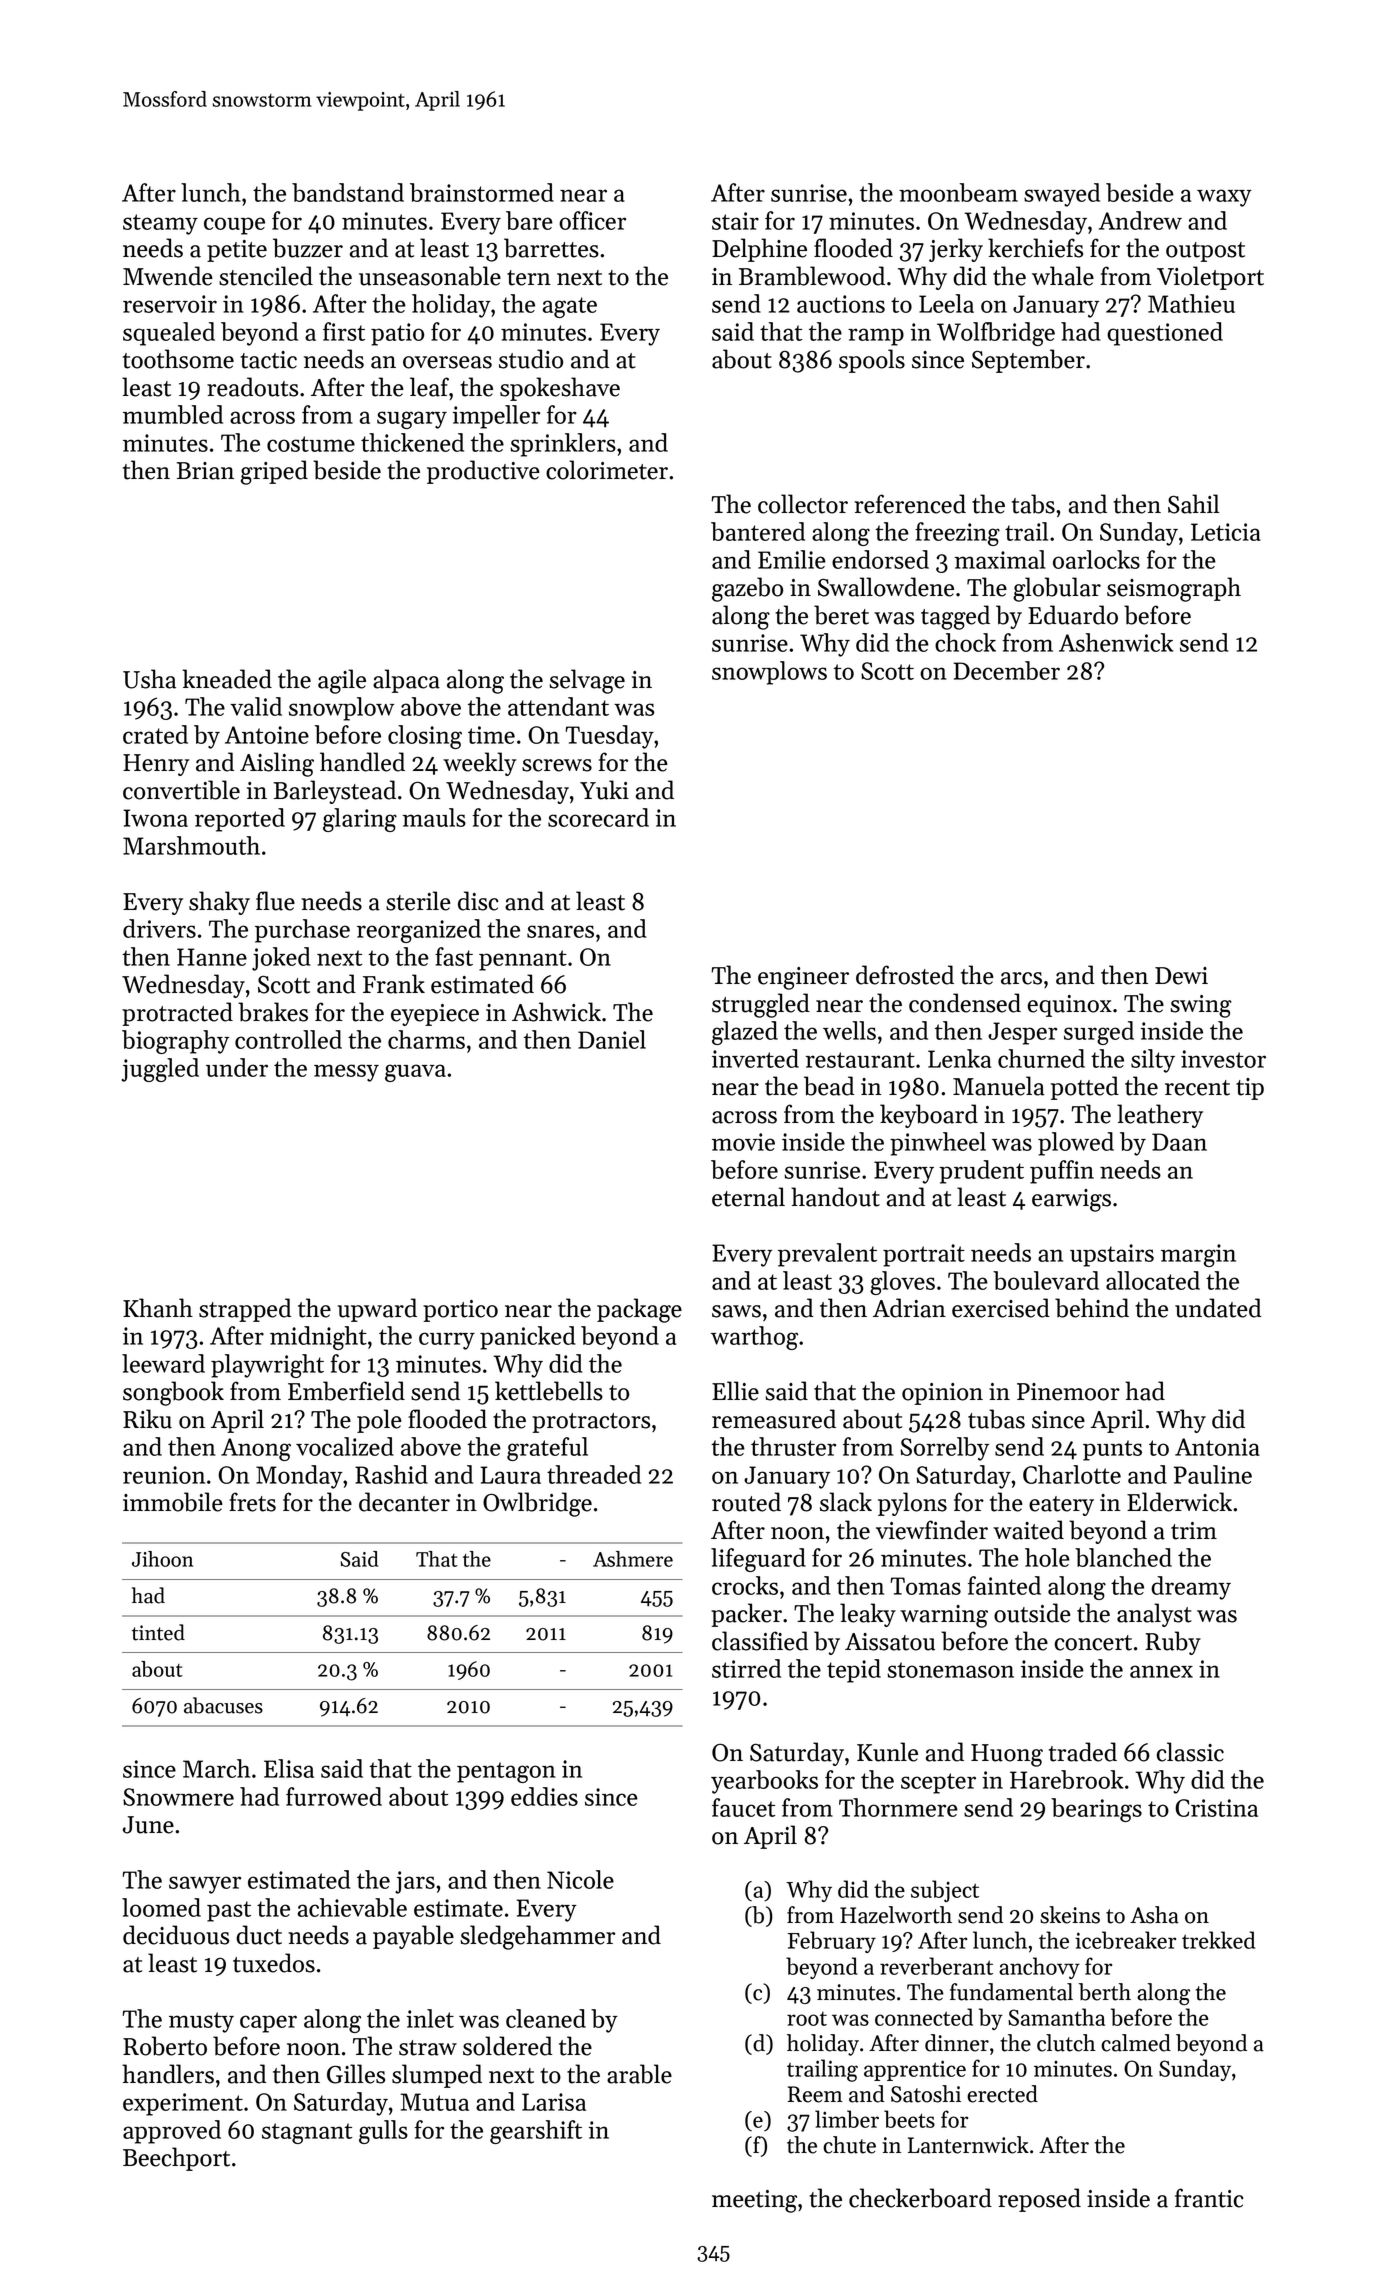 This screenshot has height=2296, width=1394. What do you see at coordinates (299, 1477) in the screenshot?
I see `Monday` at bounding box center [299, 1477].
